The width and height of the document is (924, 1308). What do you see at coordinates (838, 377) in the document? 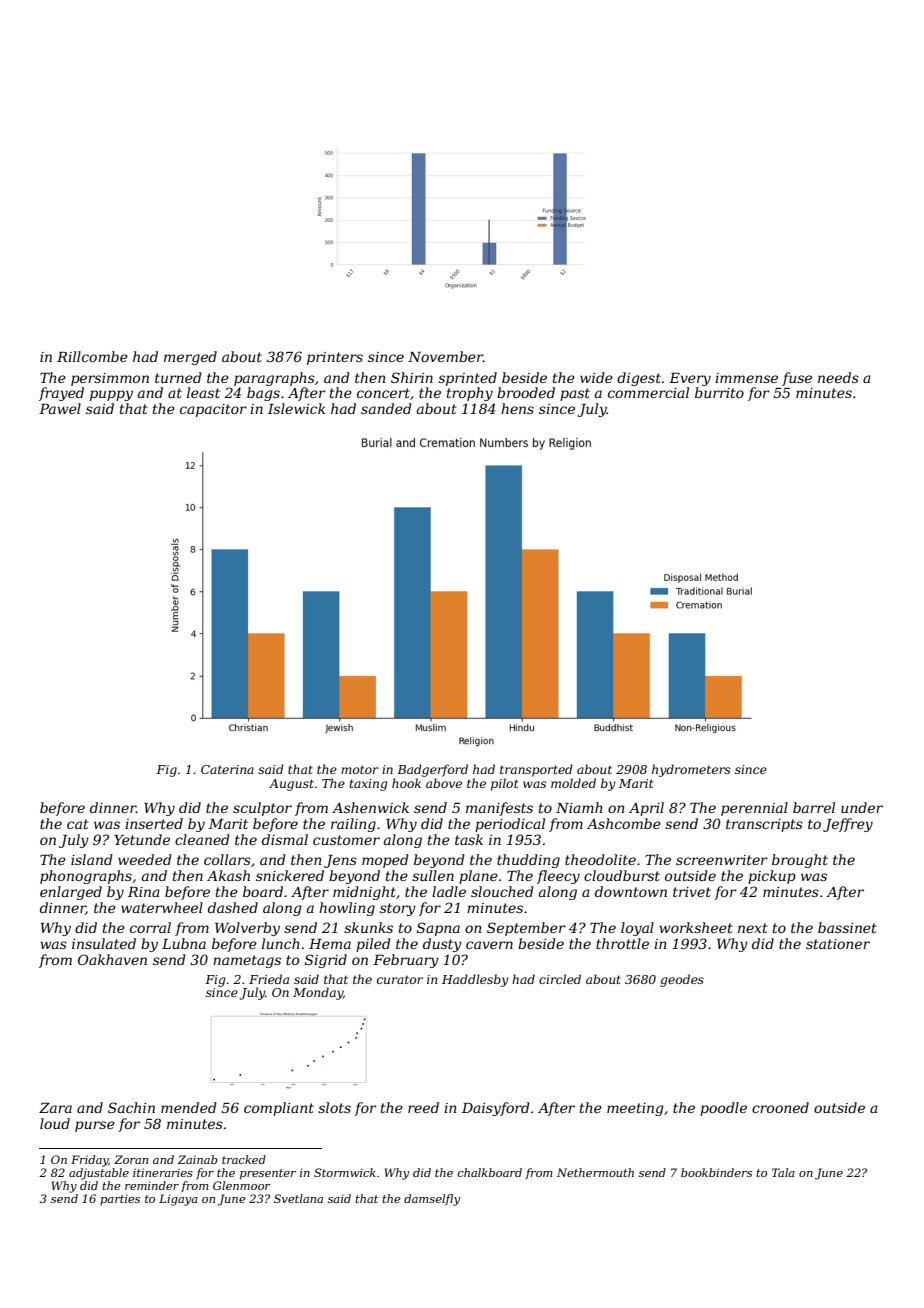
I see `needs` at bounding box center [838, 377].
